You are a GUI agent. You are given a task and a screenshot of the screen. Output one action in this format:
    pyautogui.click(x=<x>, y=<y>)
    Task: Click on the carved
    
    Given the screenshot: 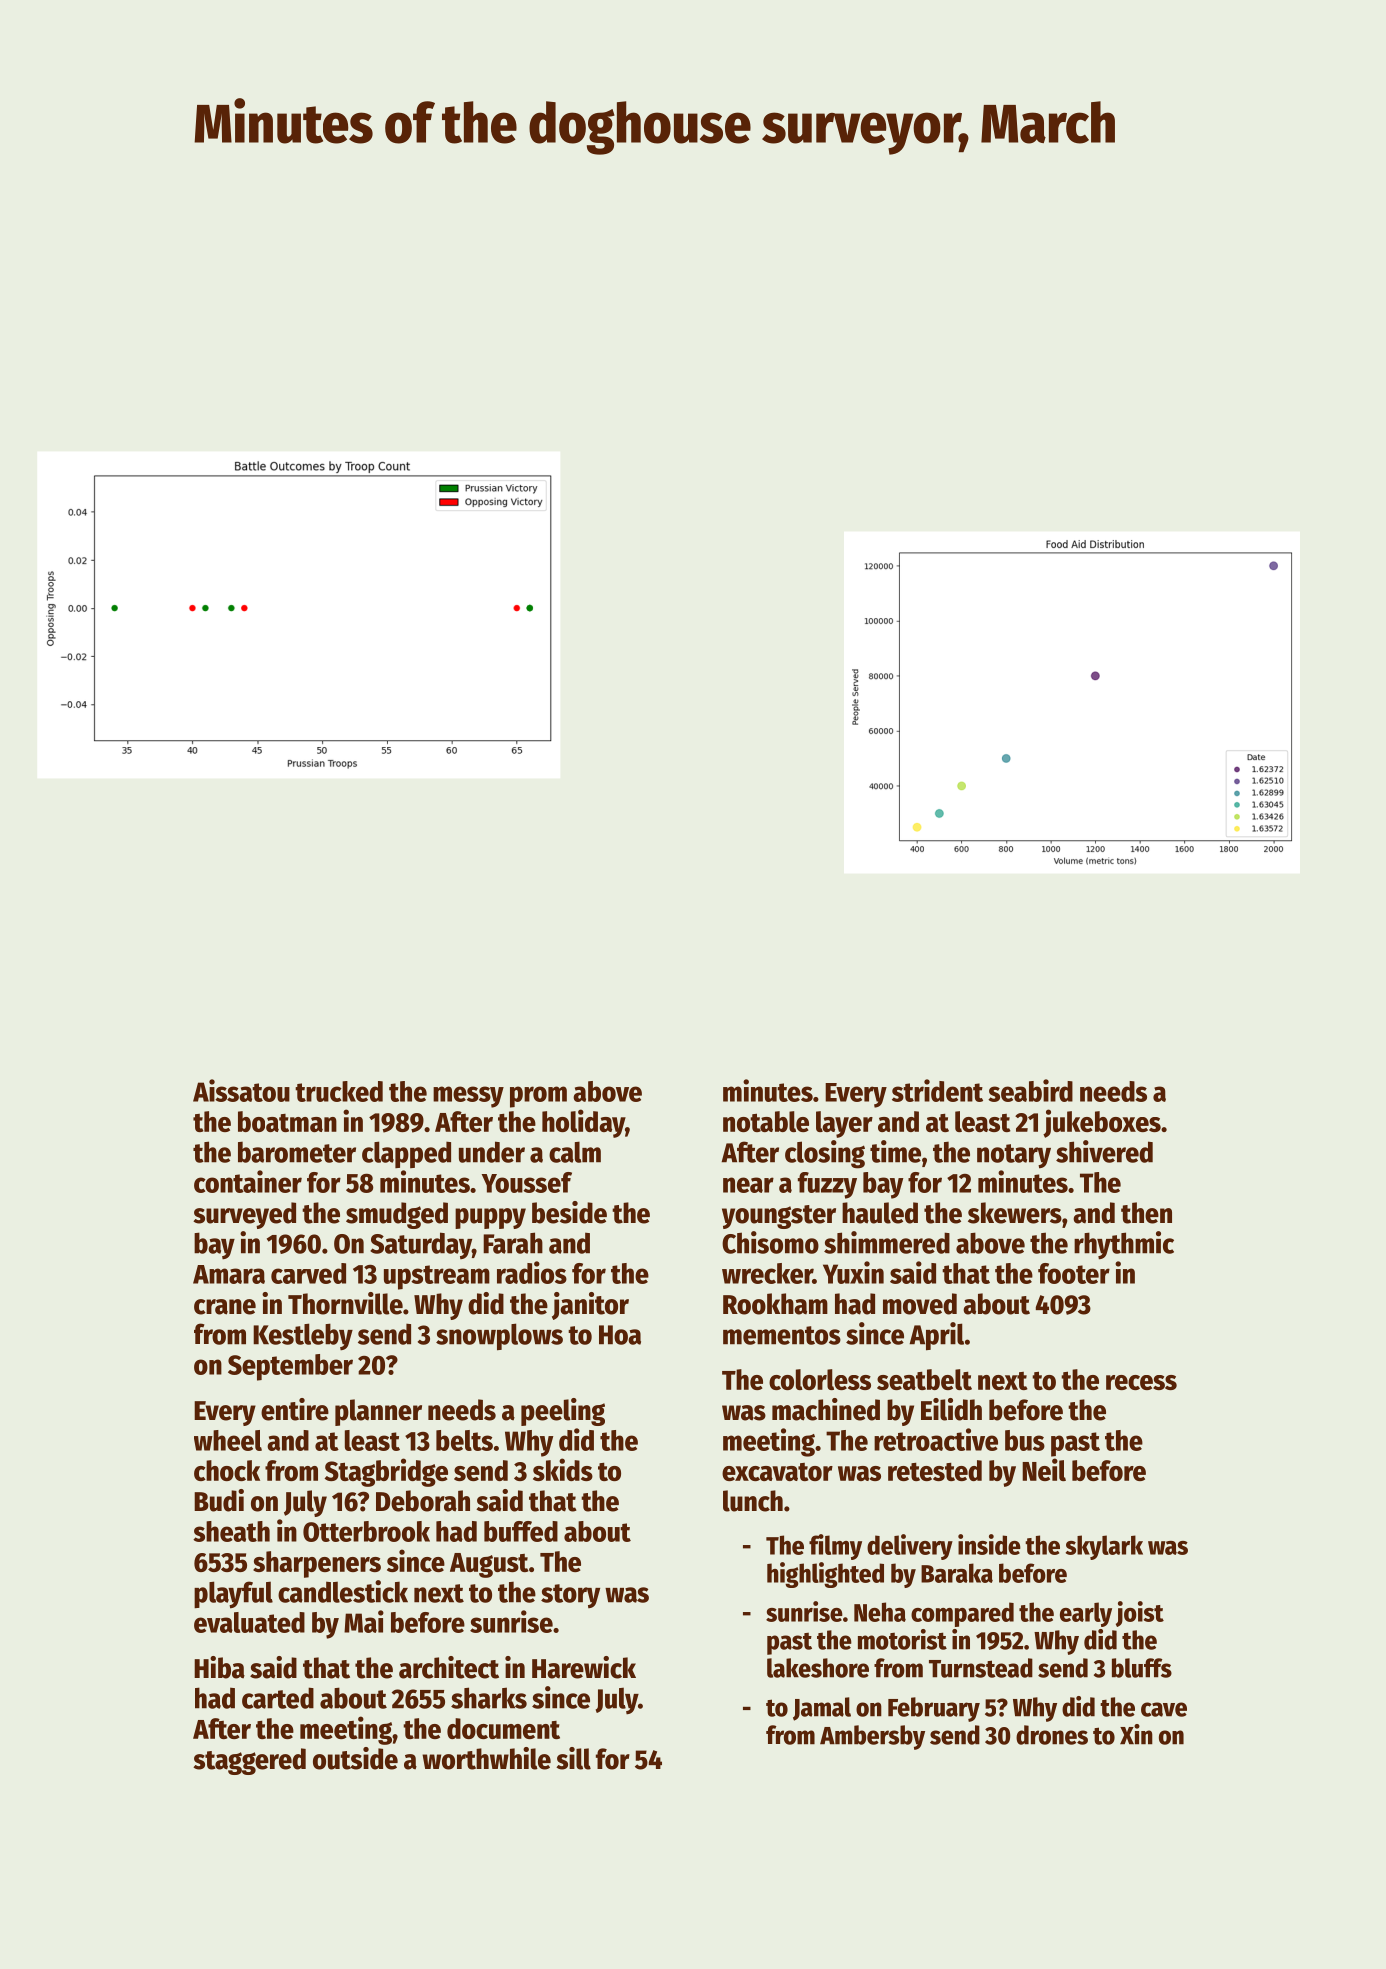 What is the action you would take?
    pyautogui.click(x=308, y=1273)
